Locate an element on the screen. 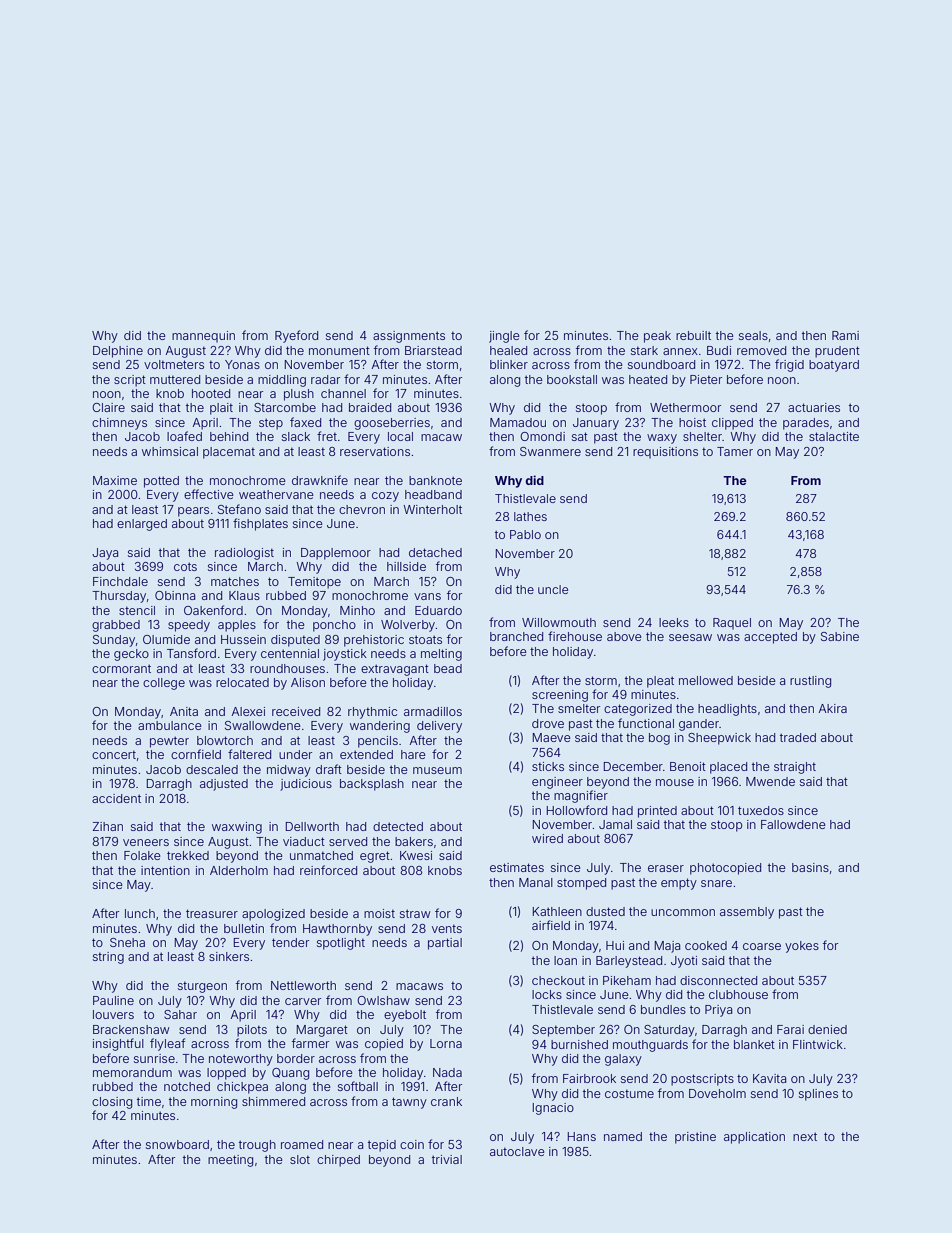 The height and width of the screenshot is (1233, 952). application is located at coordinates (754, 1138).
